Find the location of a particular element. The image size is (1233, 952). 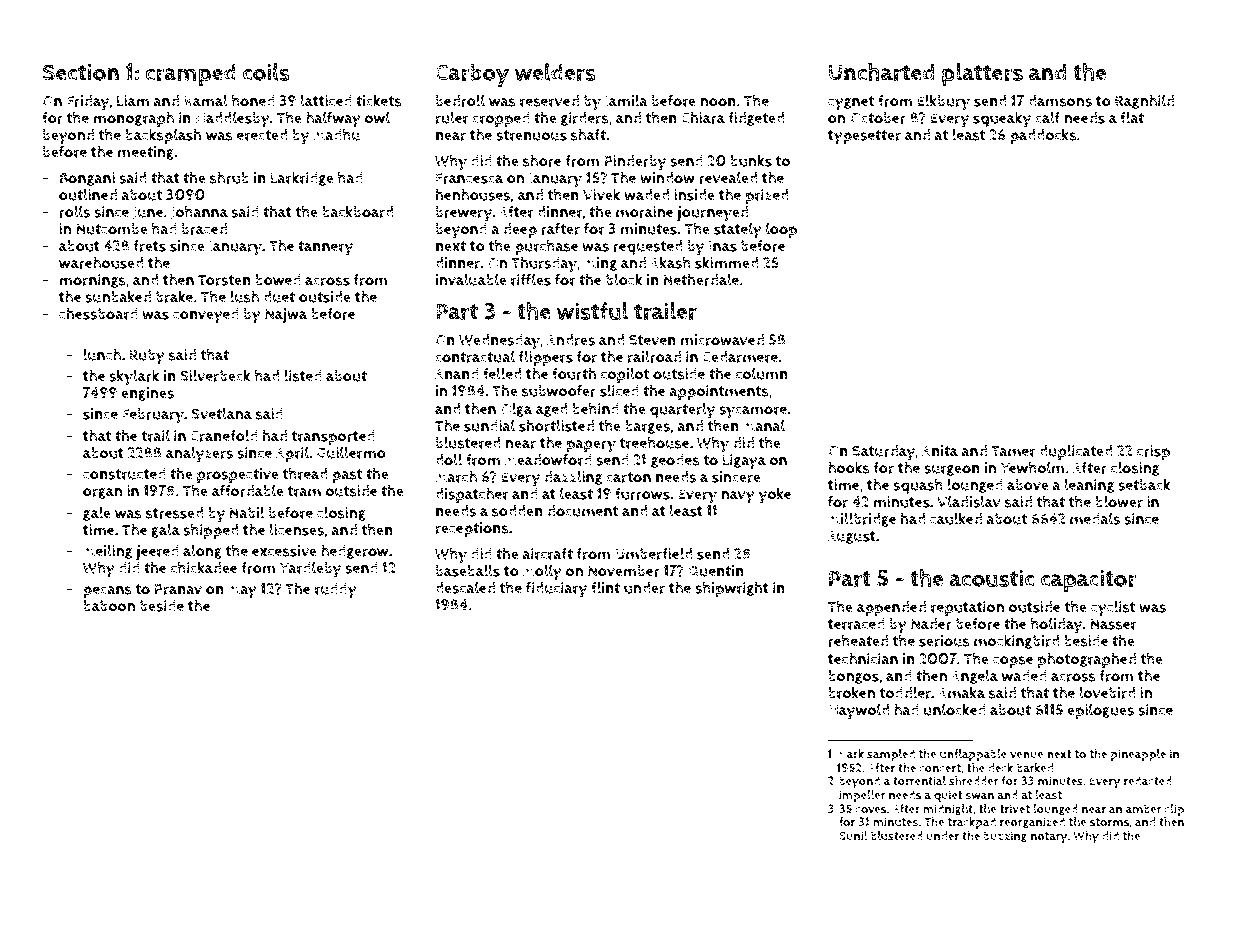

setback is located at coordinates (1144, 484).
